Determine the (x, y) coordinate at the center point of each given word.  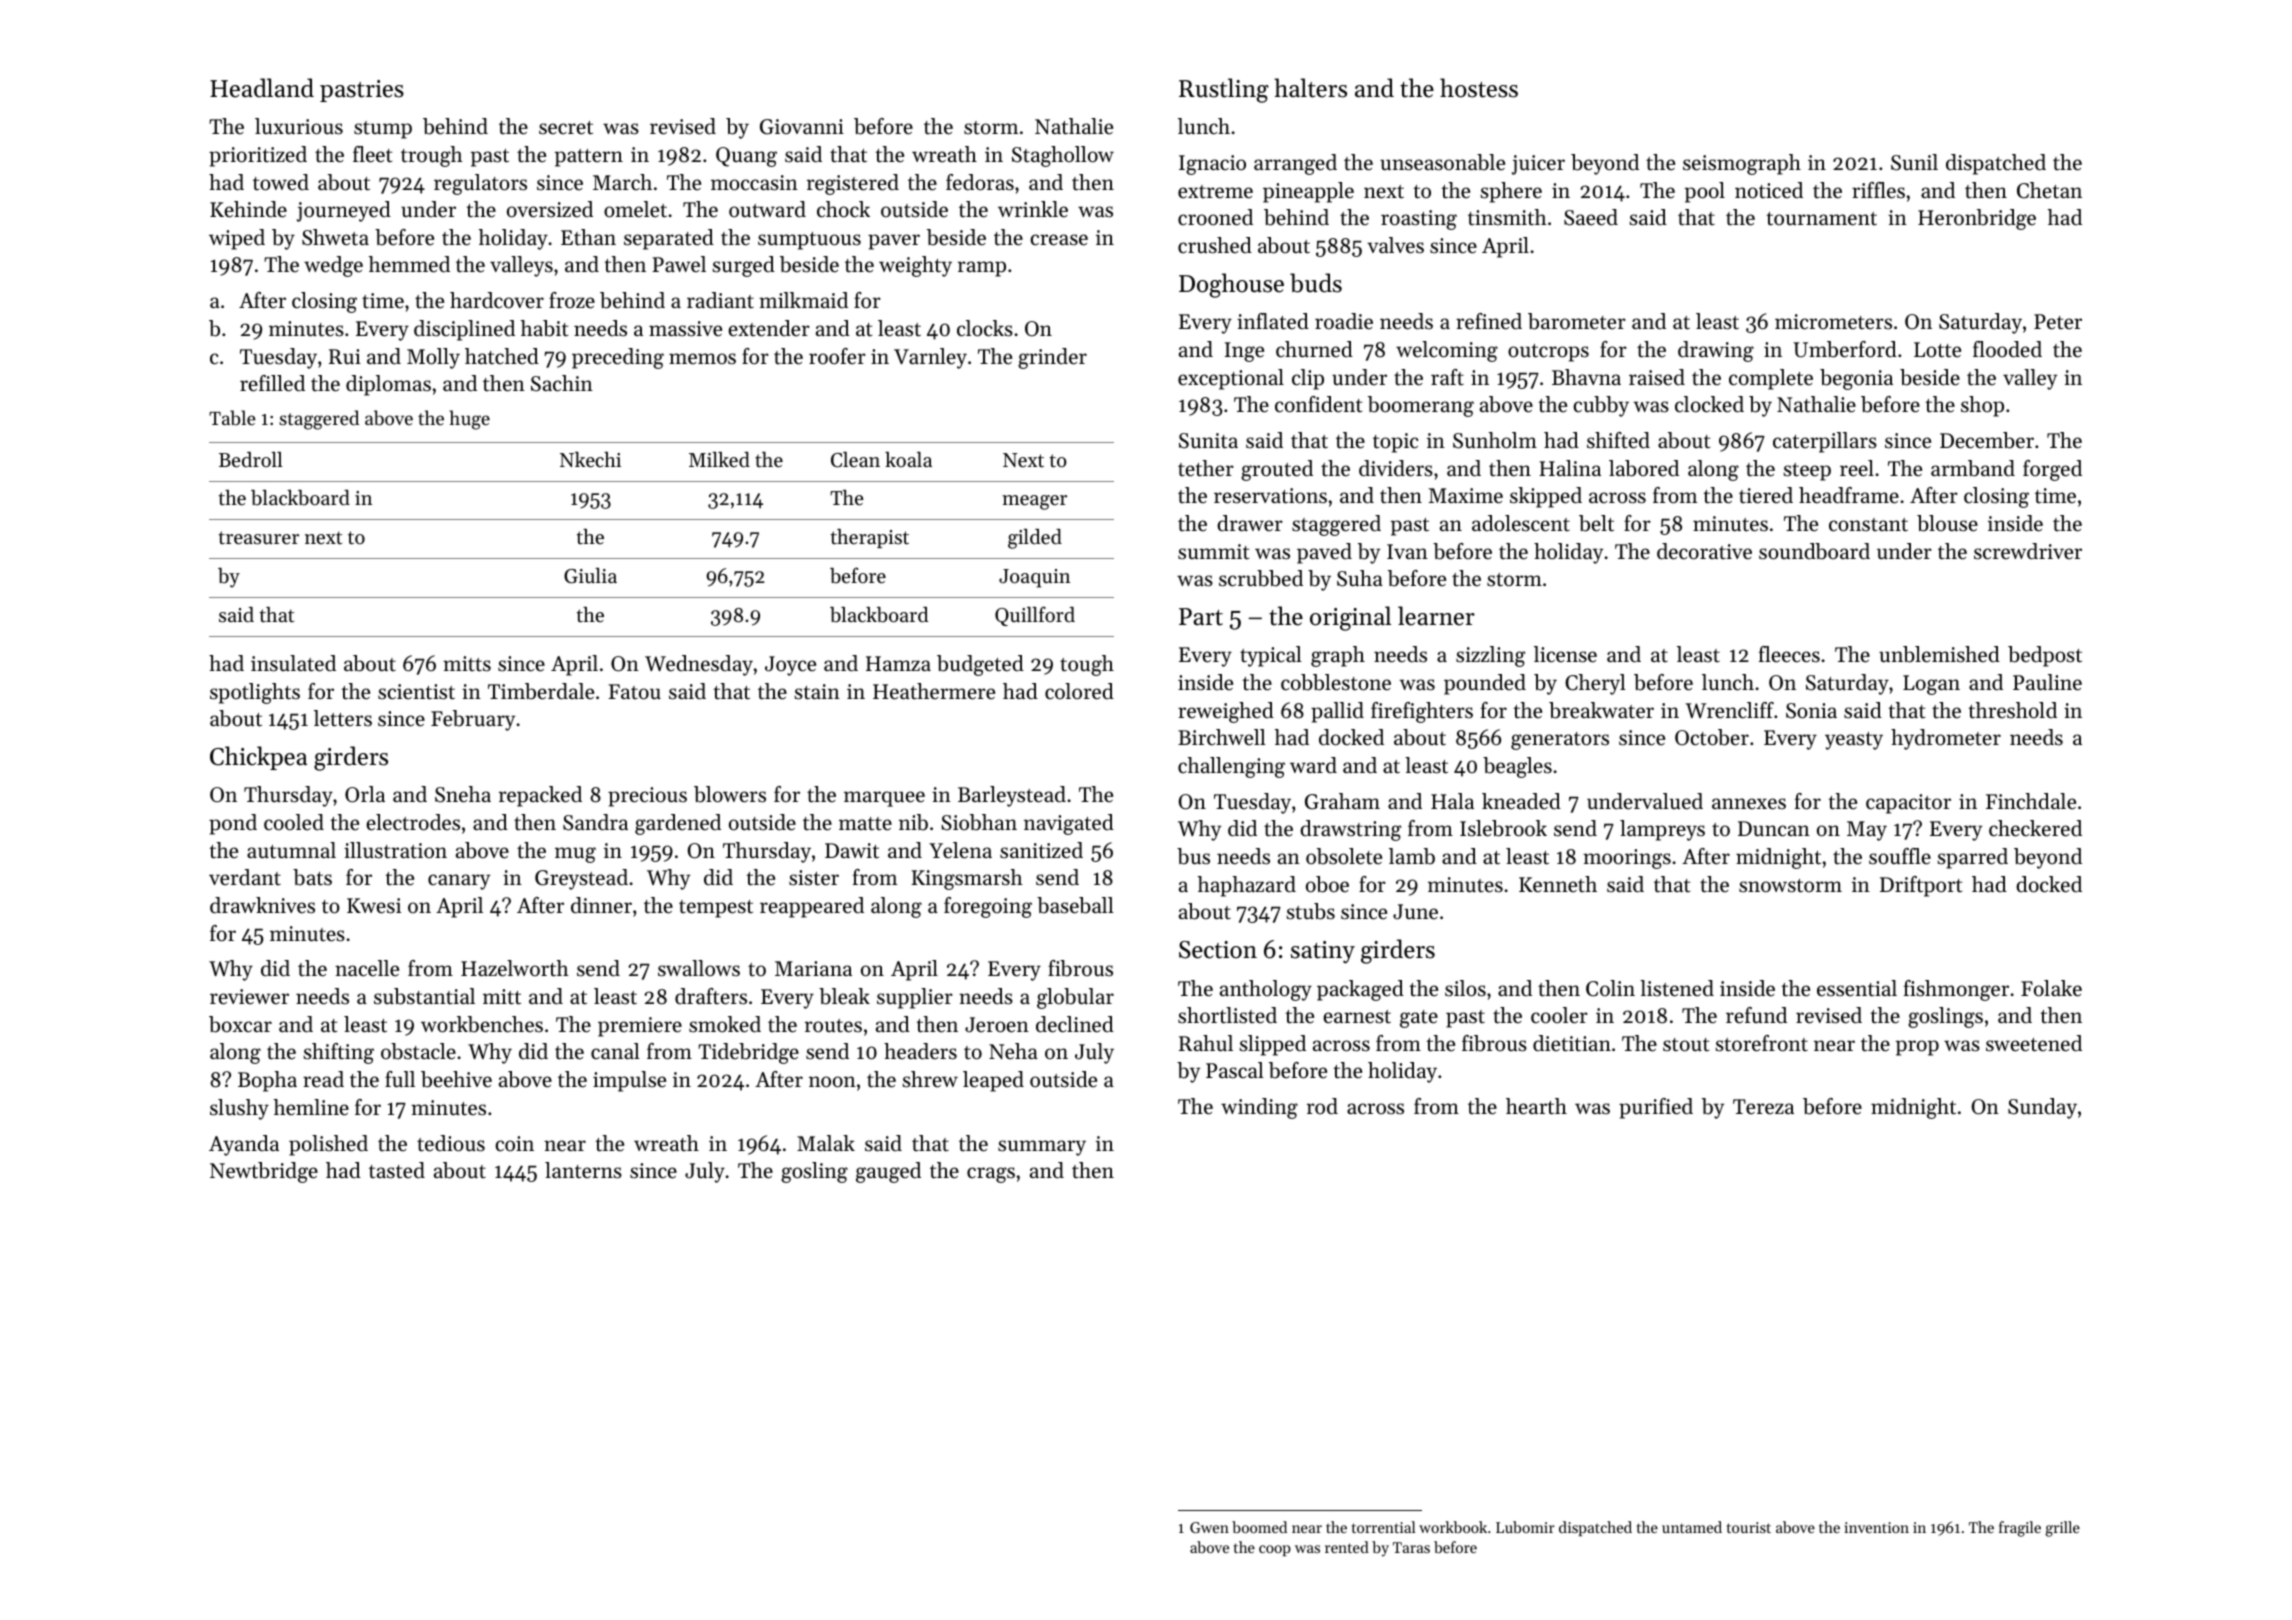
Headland (262, 88)
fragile (2020, 1529)
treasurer (258, 538)
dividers (1396, 468)
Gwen (1209, 1527)
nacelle (367, 968)
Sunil (1914, 162)
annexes (1749, 804)
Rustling (1224, 90)
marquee (884, 799)
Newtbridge (264, 1172)
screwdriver (2028, 551)
